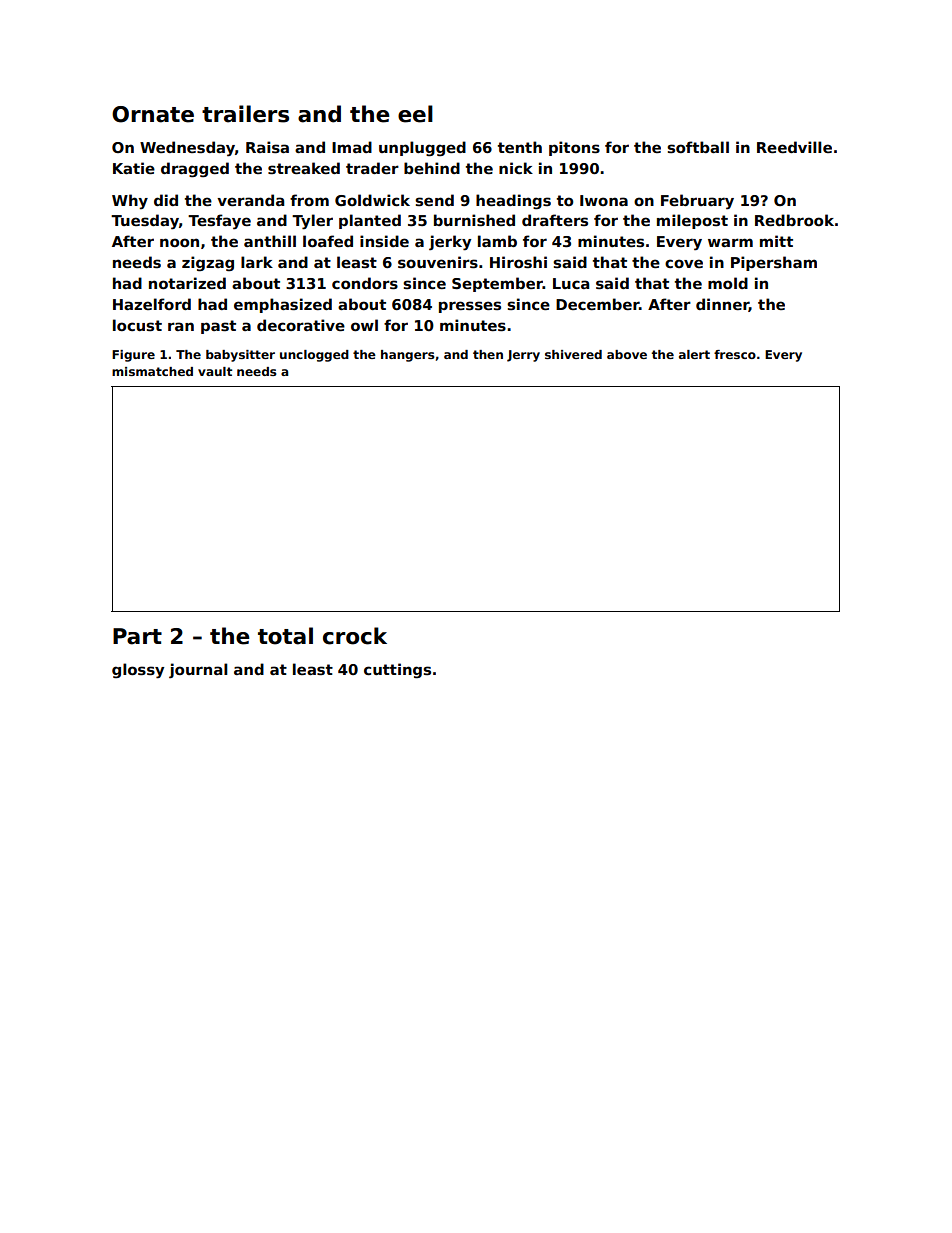 This document has height=1233, width=952. I want to click on crock, so click(355, 636).
